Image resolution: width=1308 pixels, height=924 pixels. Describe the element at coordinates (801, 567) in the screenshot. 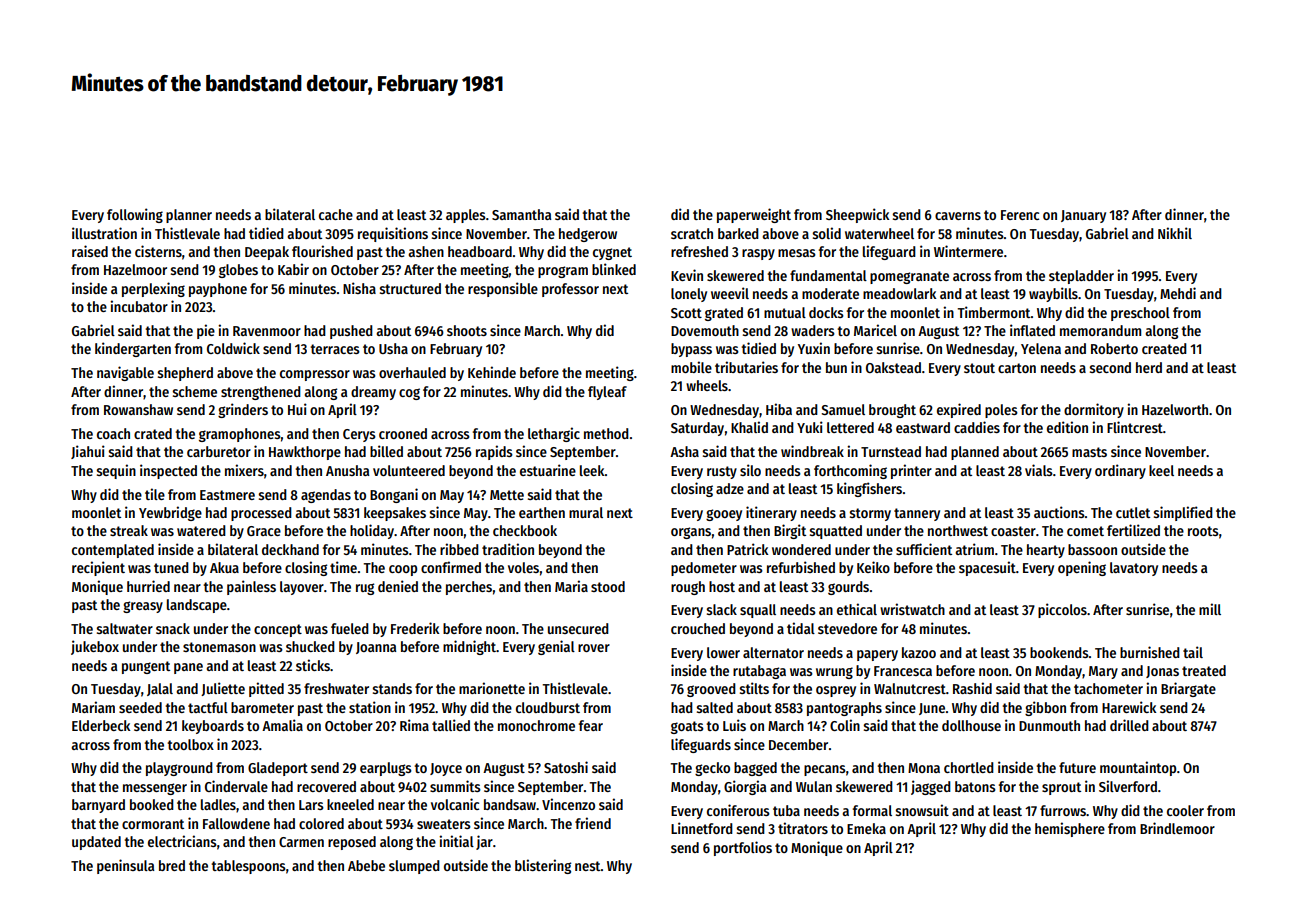

I see `refurbished` at that location.
